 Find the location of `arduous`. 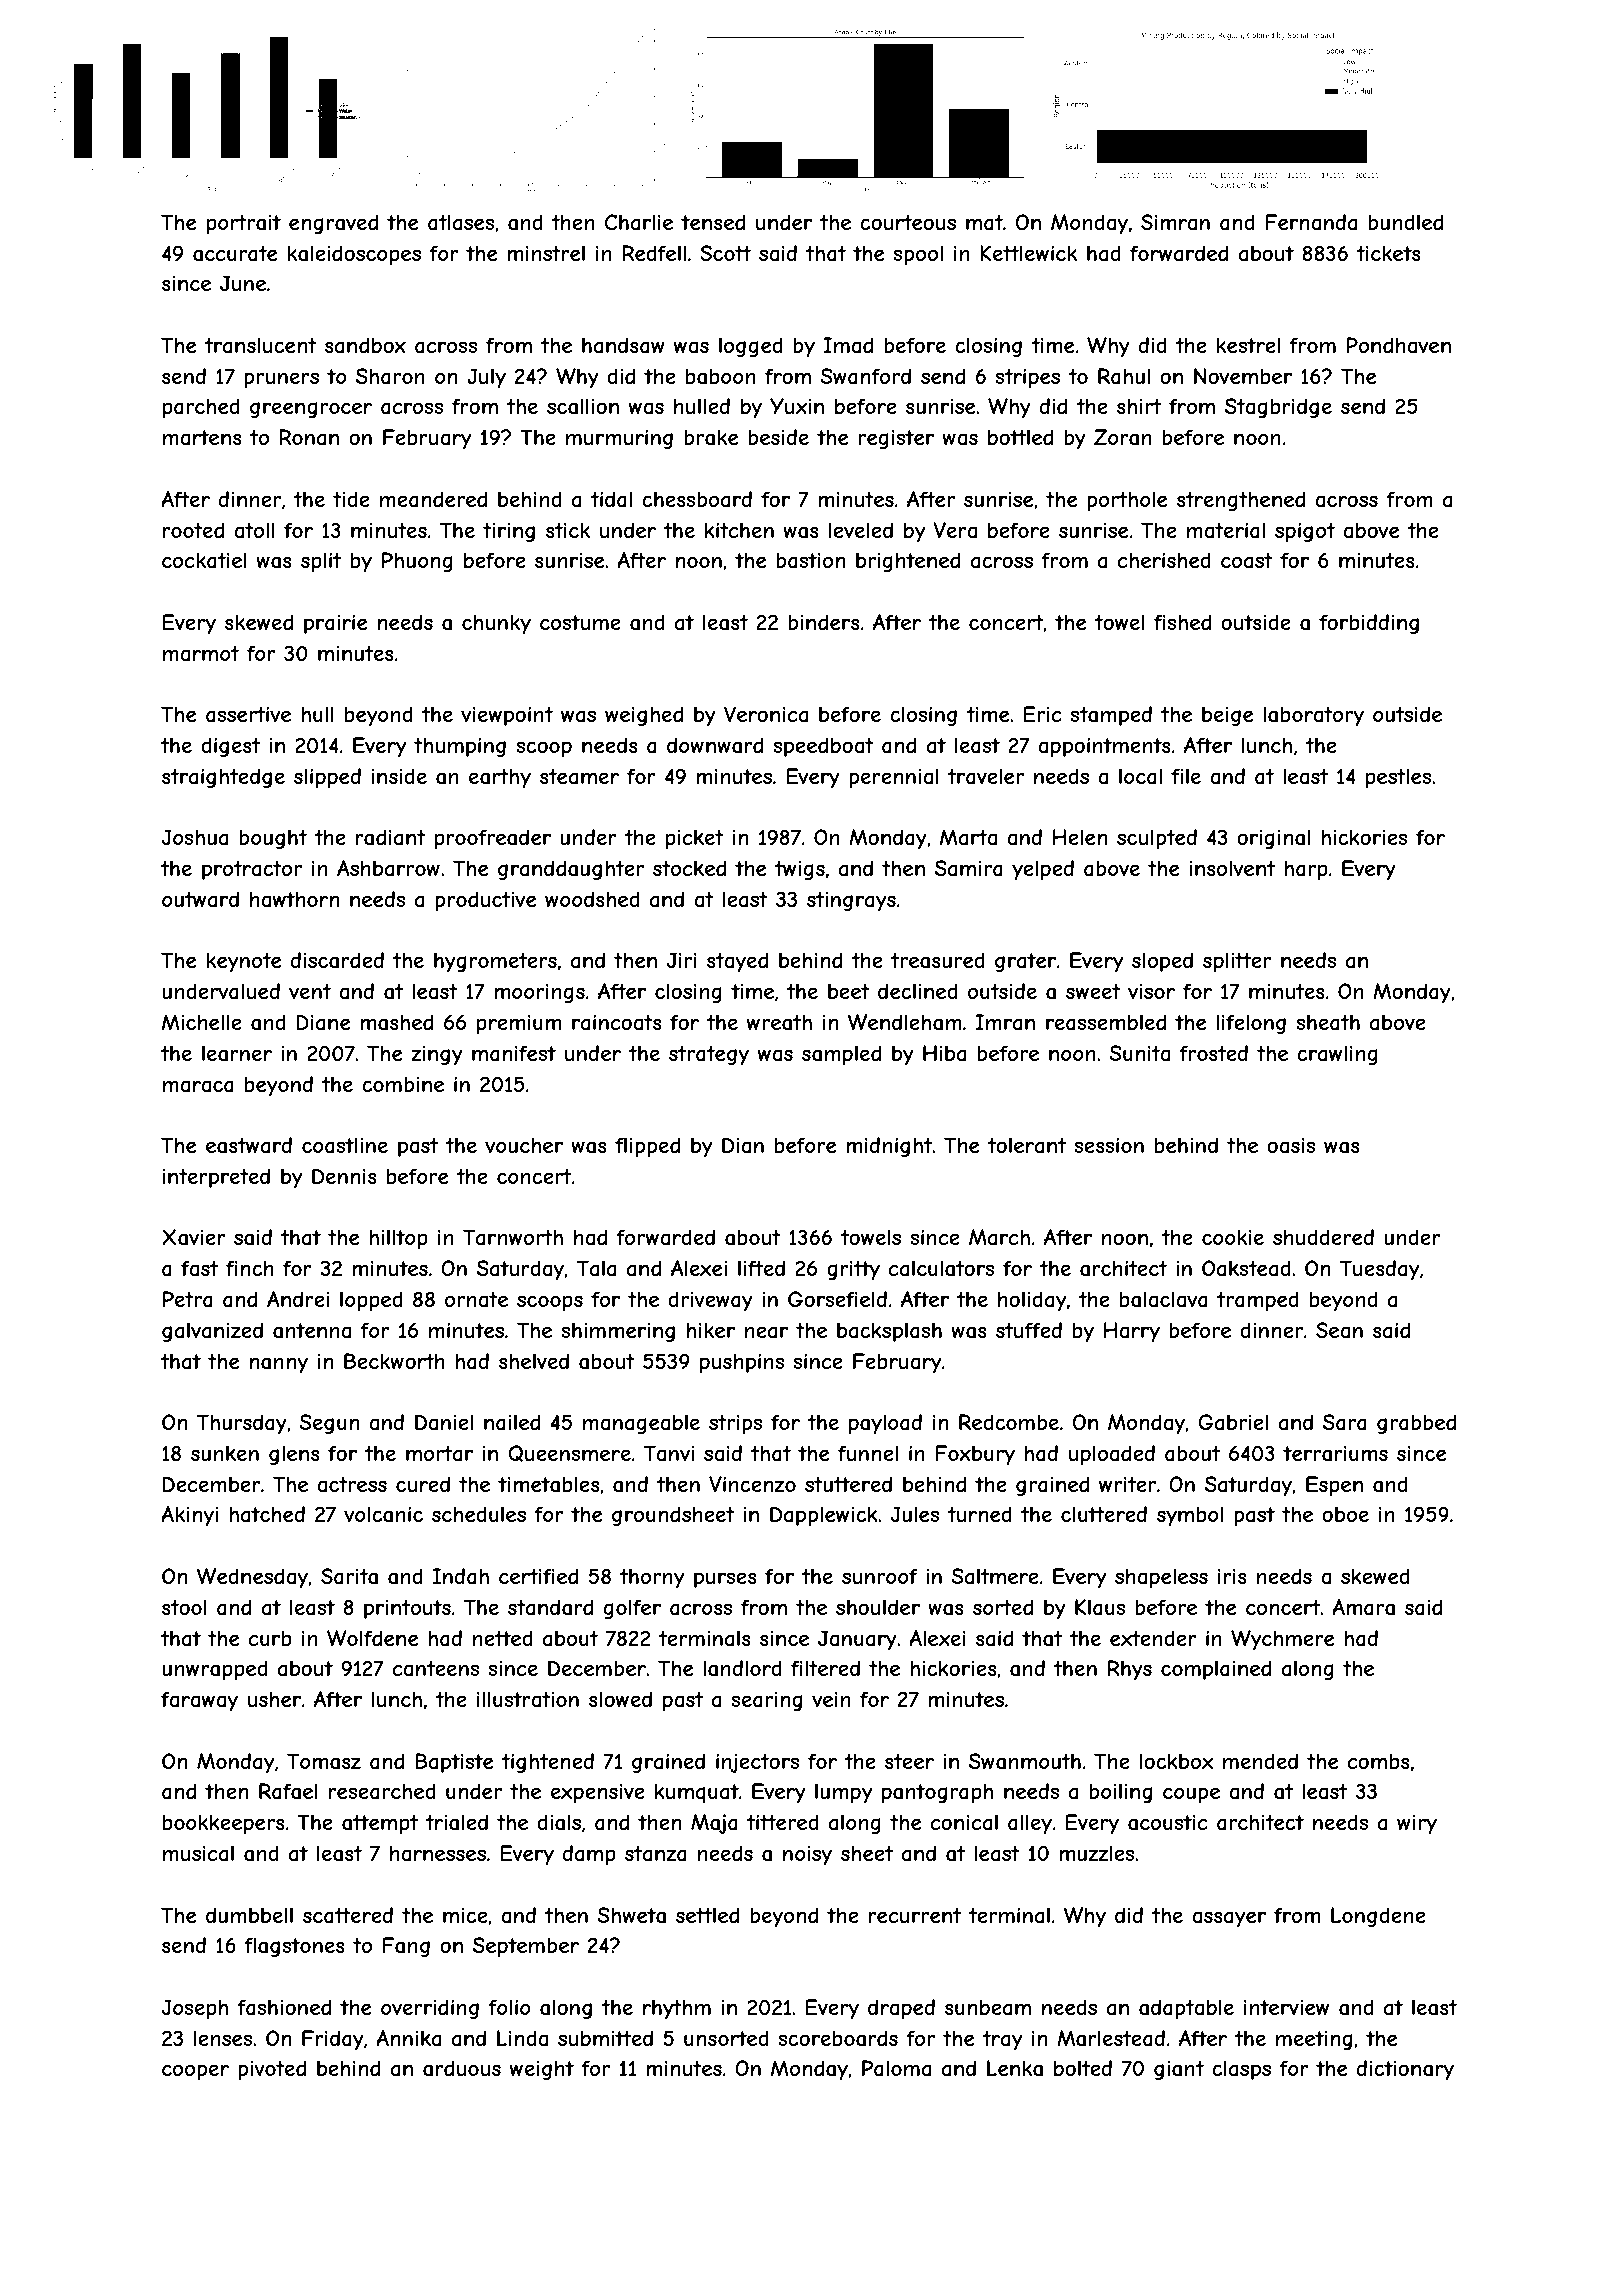

arduous is located at coordinates (462, 2068).
